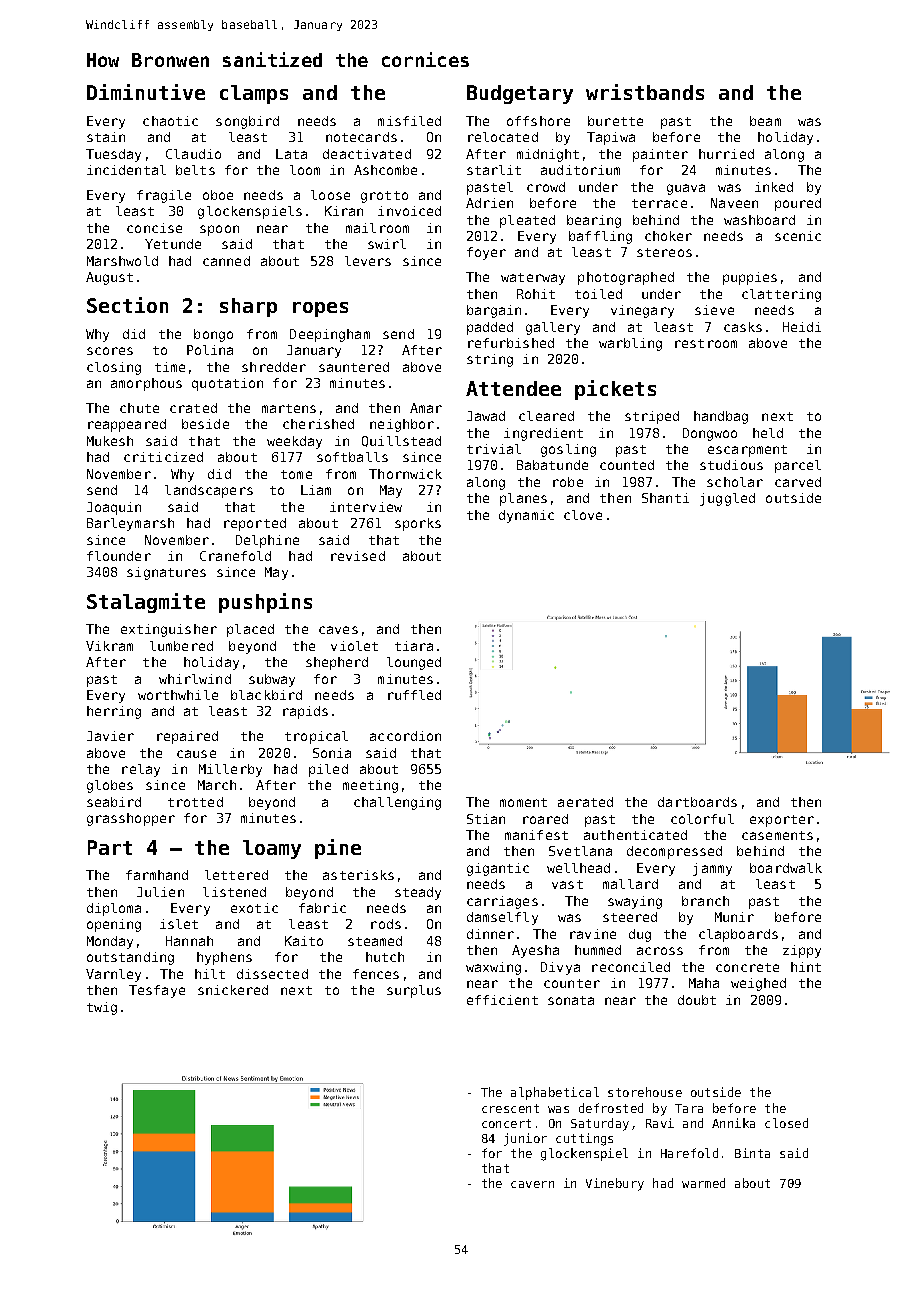 Image resolution: width=908 pixels, height=1316 pixels. Describe the element at coordinates (318, 424) in the image. I see `cherished` at that location.
